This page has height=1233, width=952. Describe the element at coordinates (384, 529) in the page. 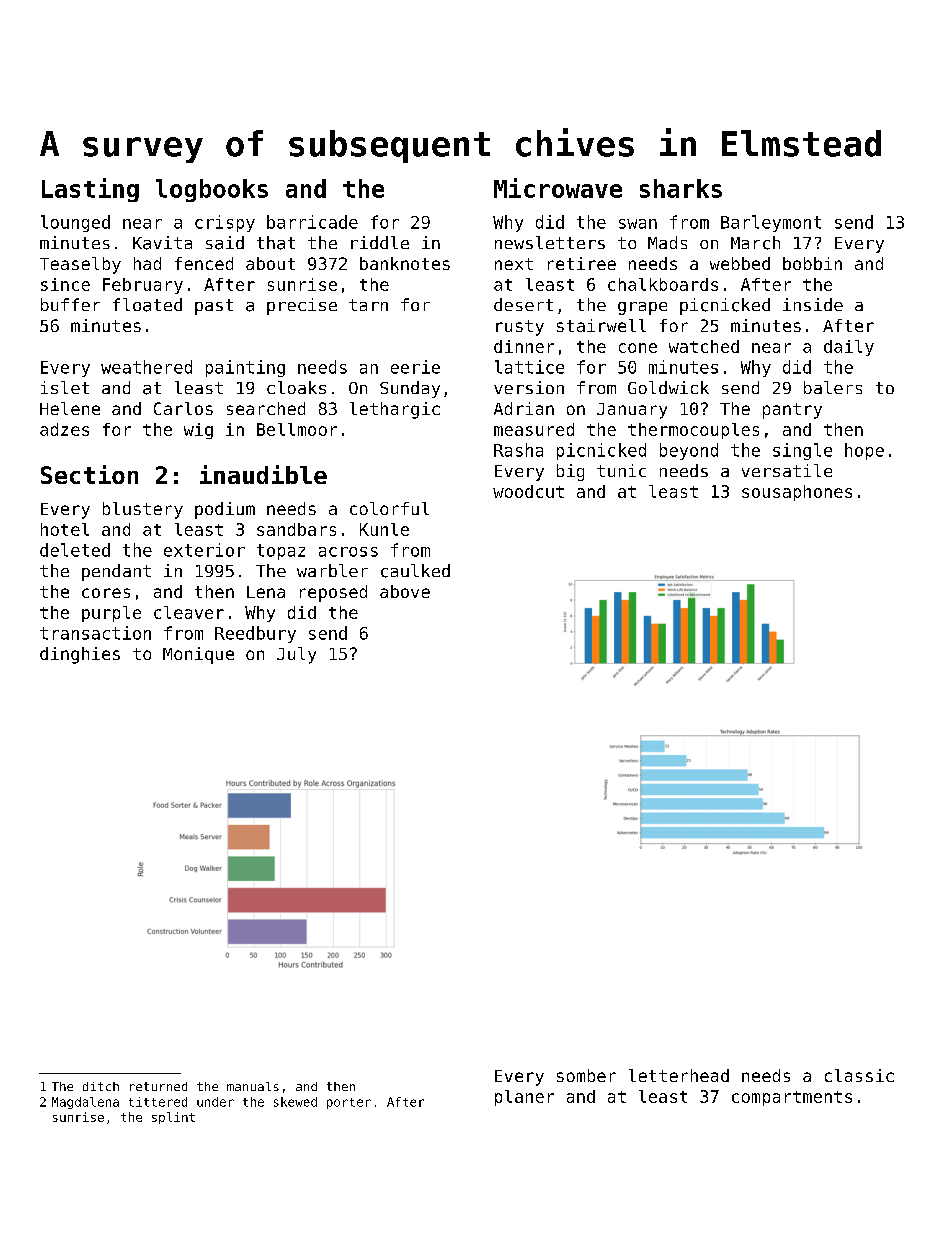

I see `Kunle` at that location.
